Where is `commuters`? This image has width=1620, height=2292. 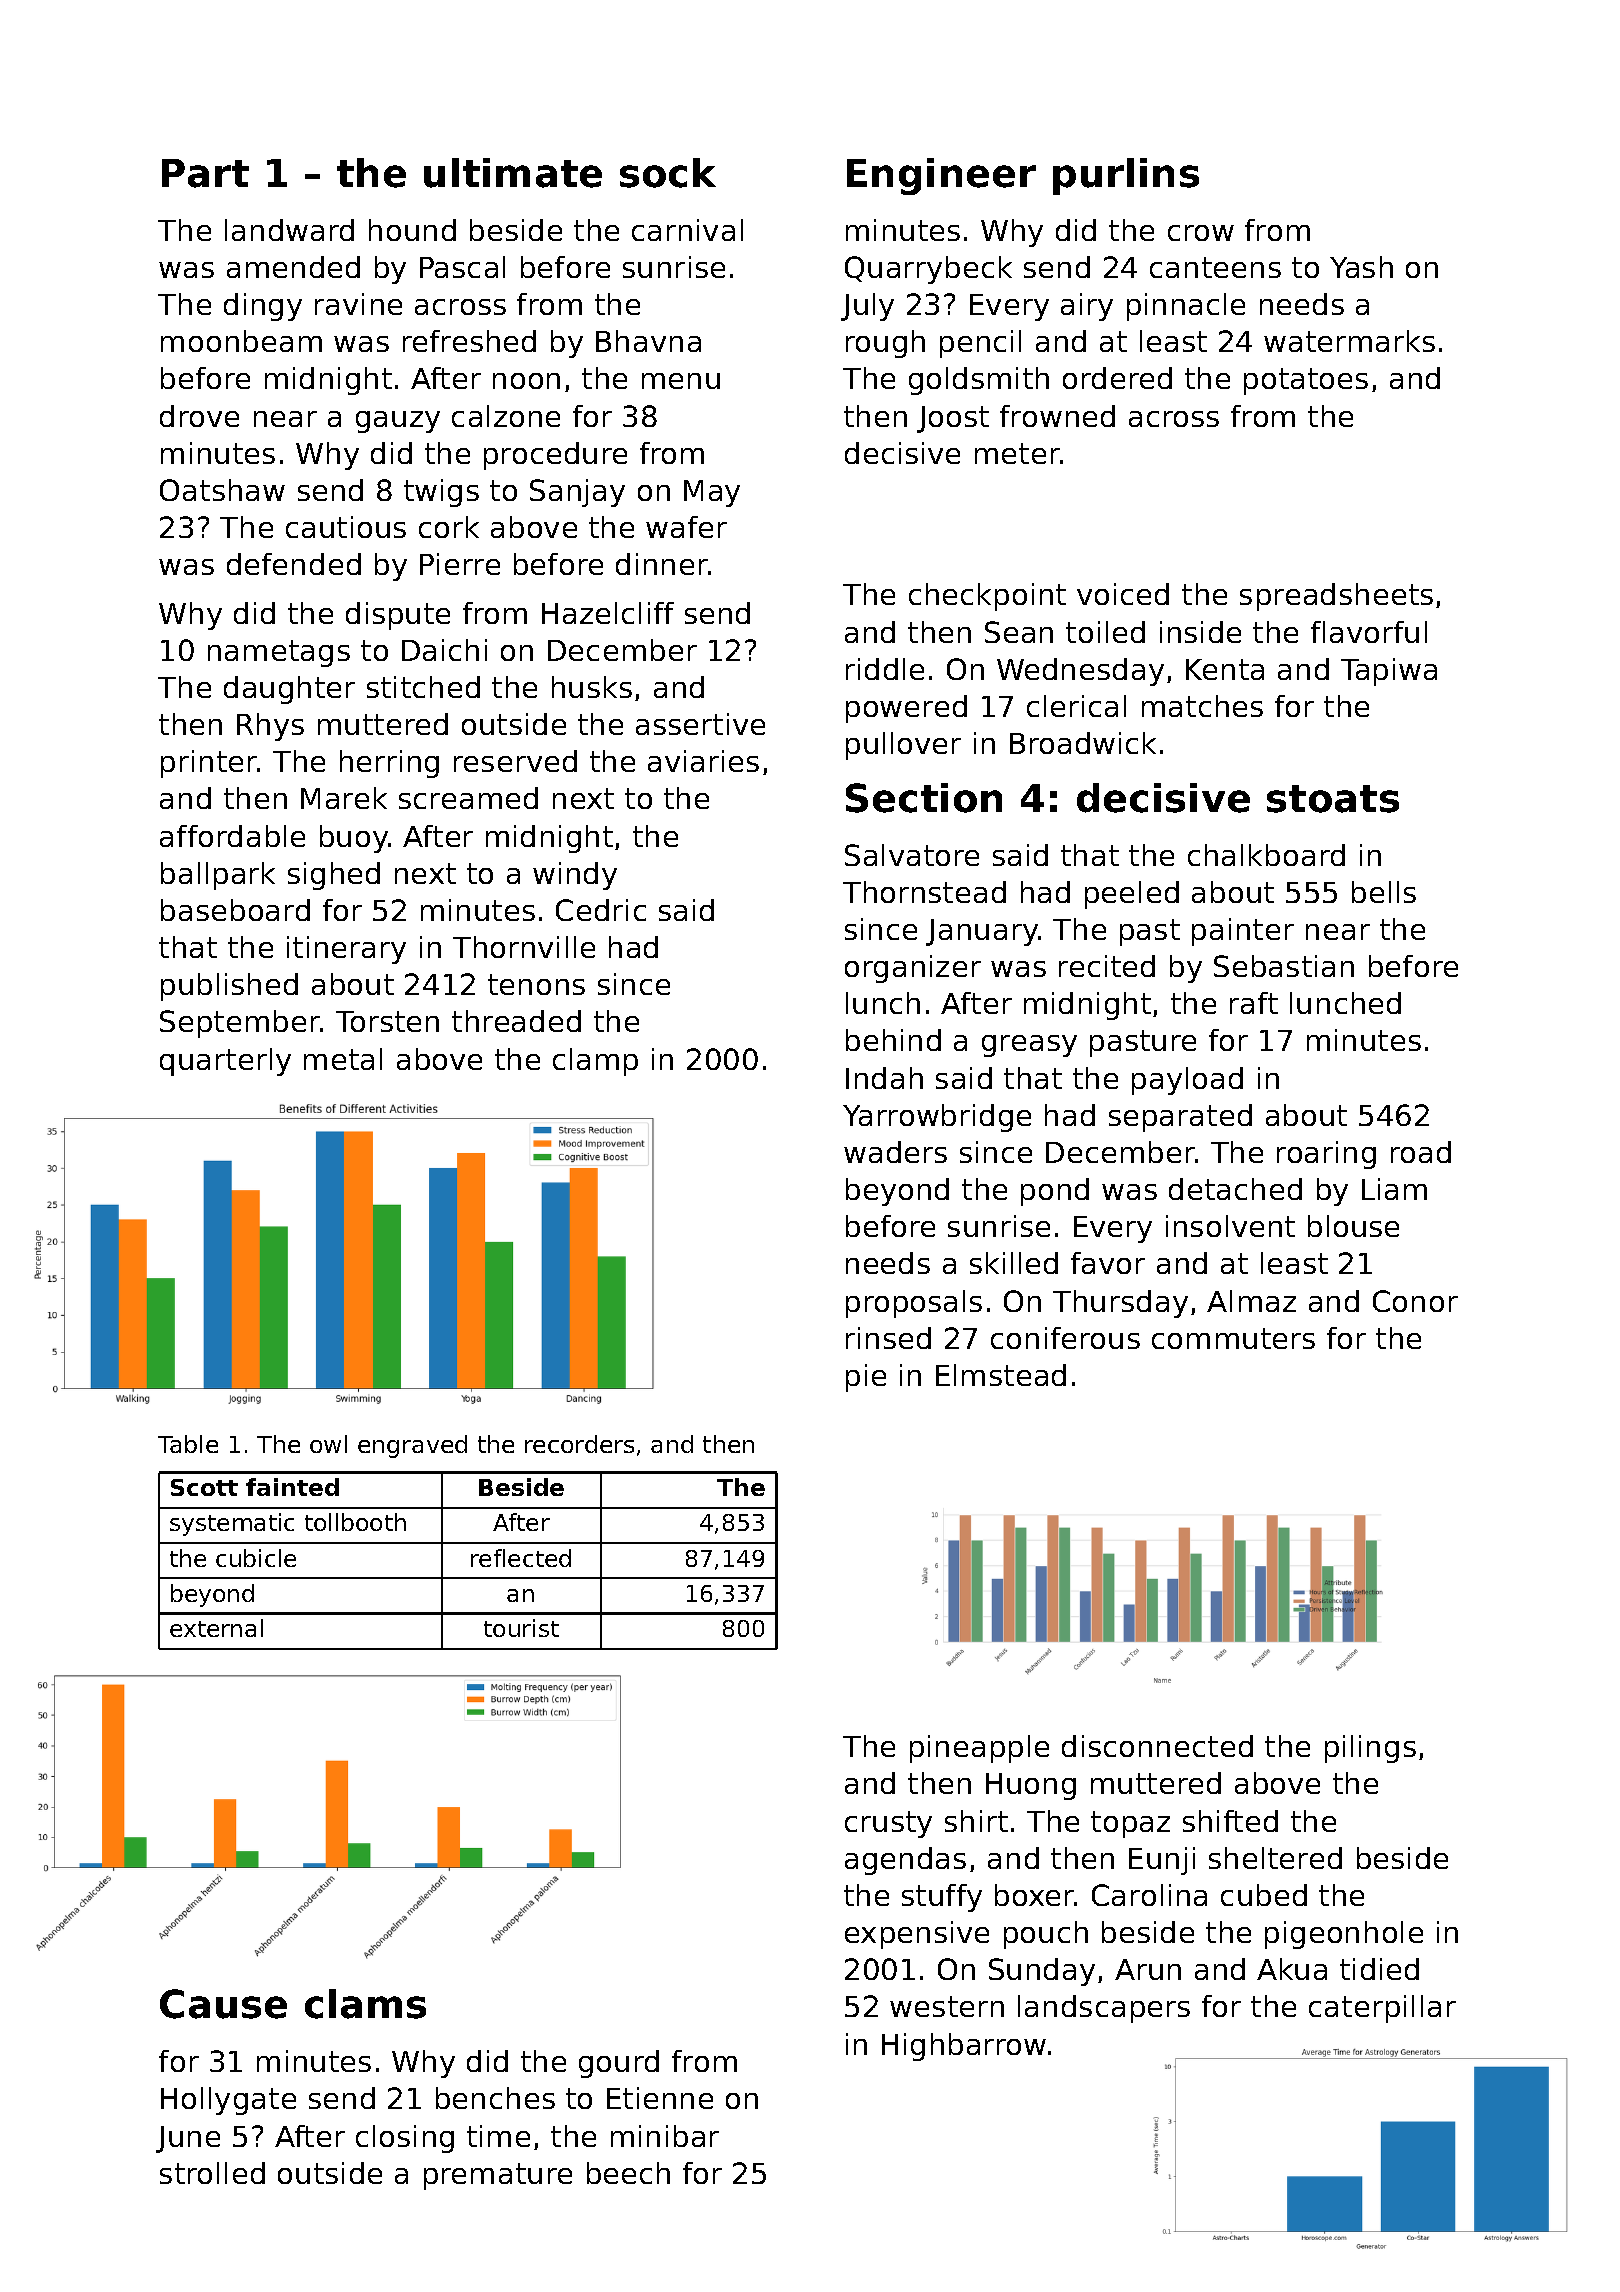 commuters is located at coordinates (1233, 1338).
